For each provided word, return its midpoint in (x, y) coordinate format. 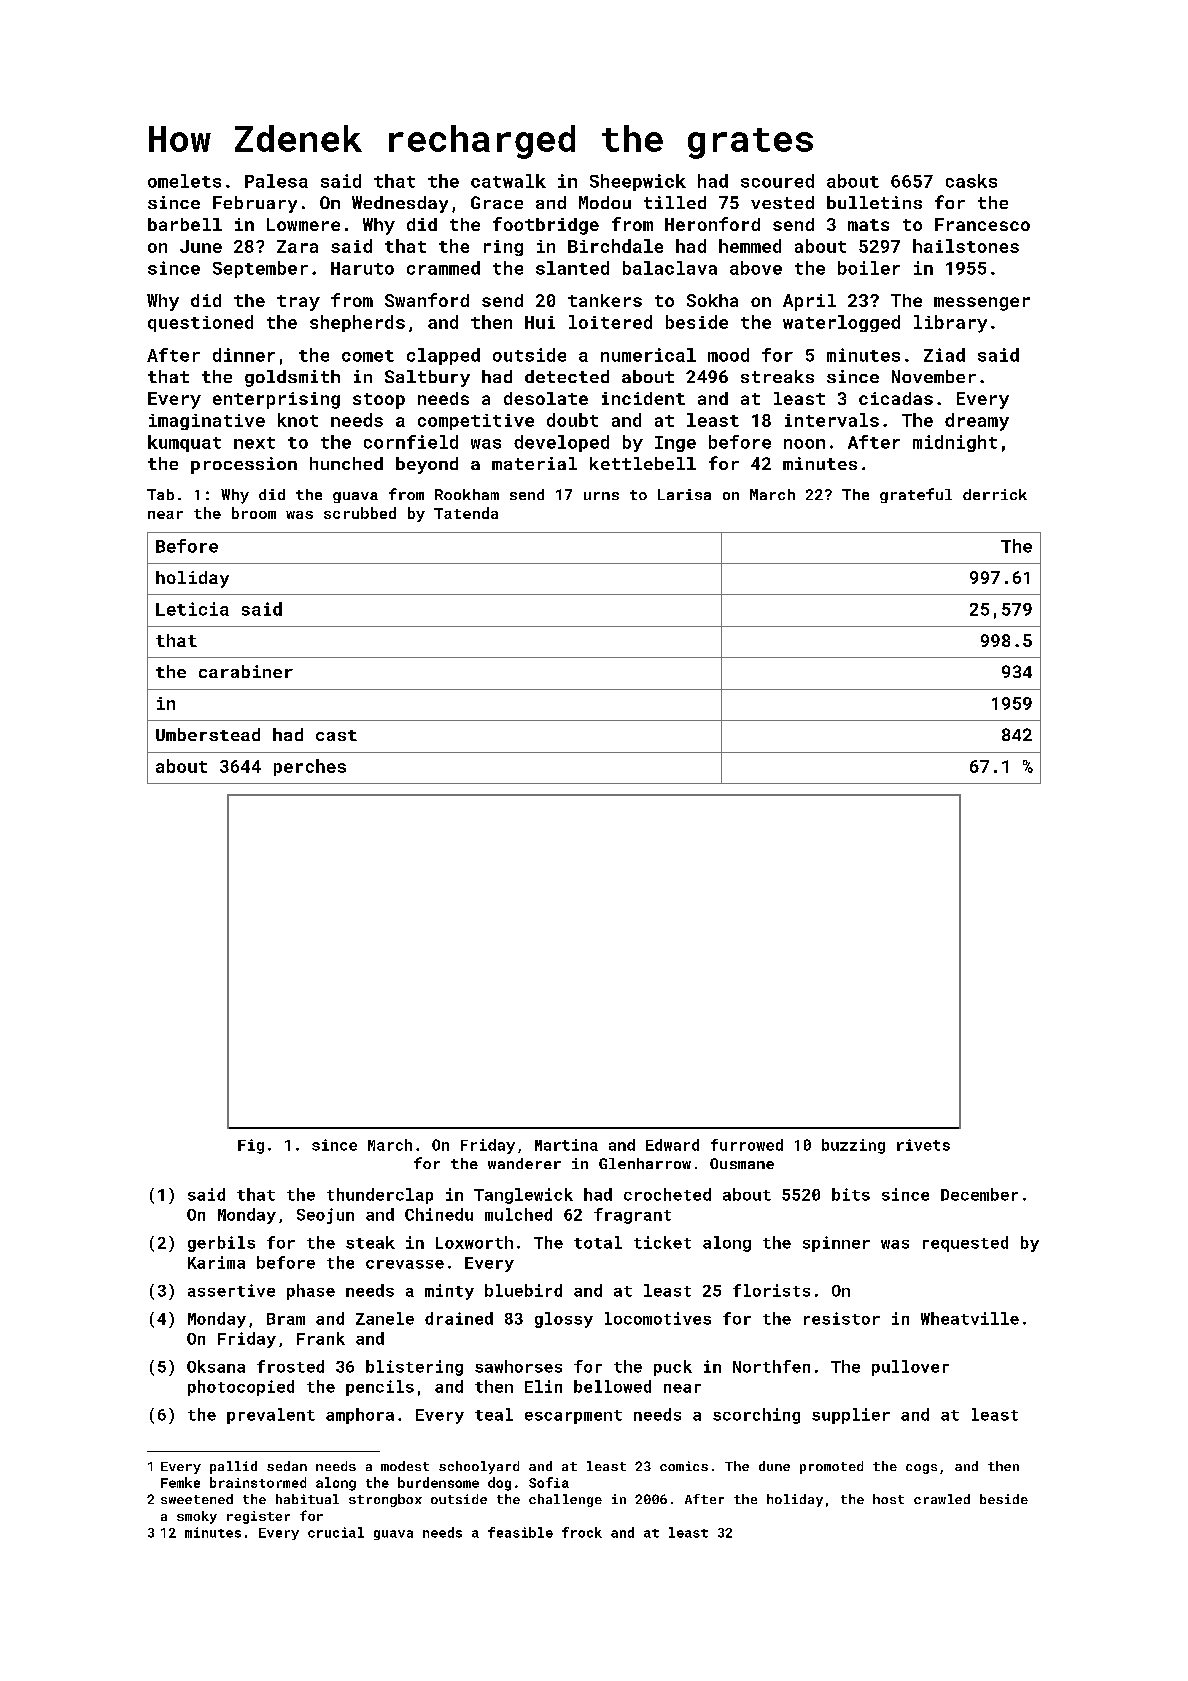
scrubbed (360, 513)
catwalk (508, 181)
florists (771, 1290)
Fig (251, 1146)
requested (965, 1244)
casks (971, 181)
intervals (832, 420)
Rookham (467, 494)
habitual (307, 1499)
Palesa (276, 181)
